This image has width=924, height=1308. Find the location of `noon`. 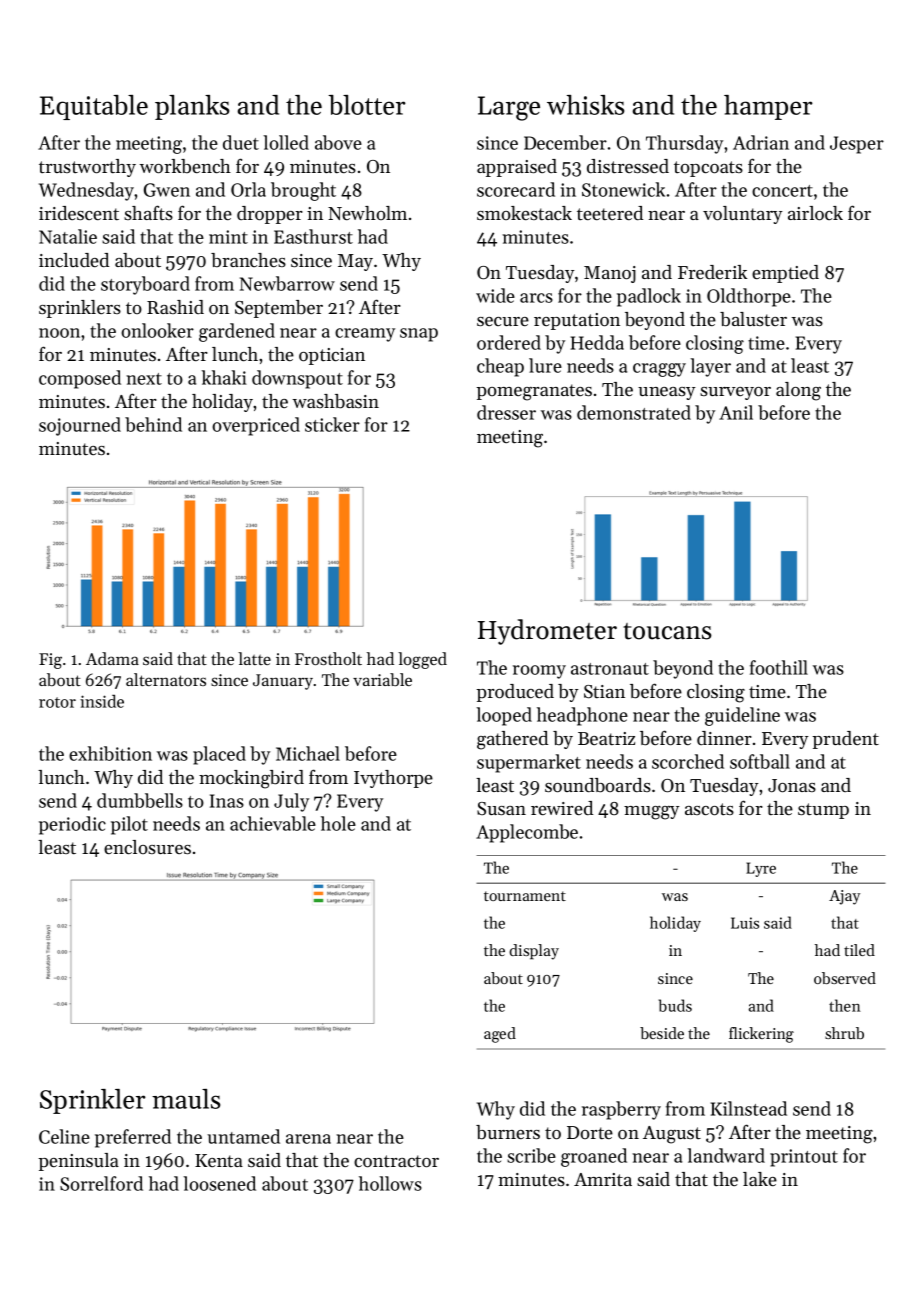

noon is located at coordinates (59, 333).
